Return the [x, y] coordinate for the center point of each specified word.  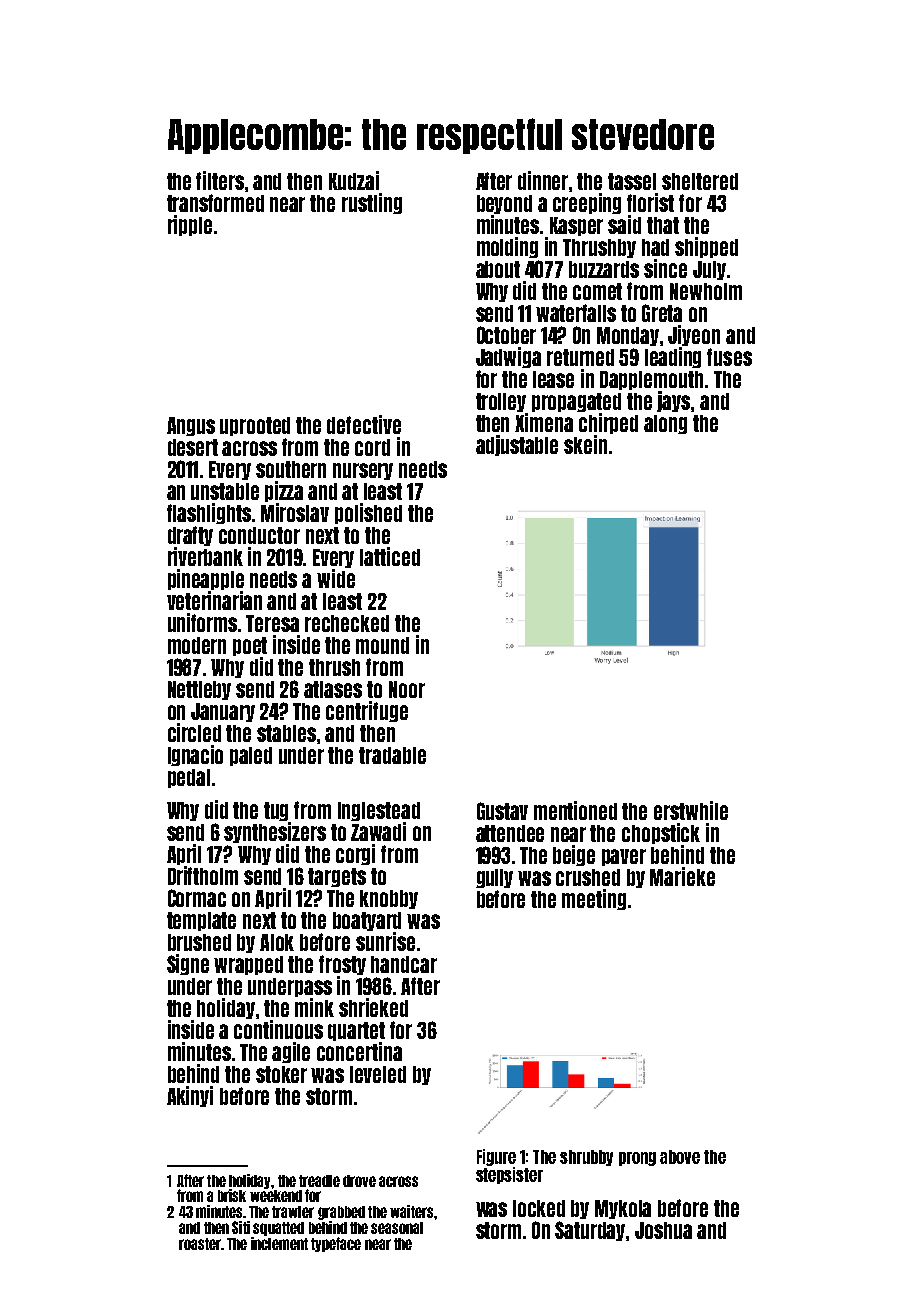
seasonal [397, 1228]
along [665, 424]
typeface [336, 1244]
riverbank [205, 556]
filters [220, 180]
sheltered [700, 181]
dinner [543, 180]
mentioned [575, 810]
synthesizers [275, 832]
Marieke [682, 876]
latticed [390, 556]
